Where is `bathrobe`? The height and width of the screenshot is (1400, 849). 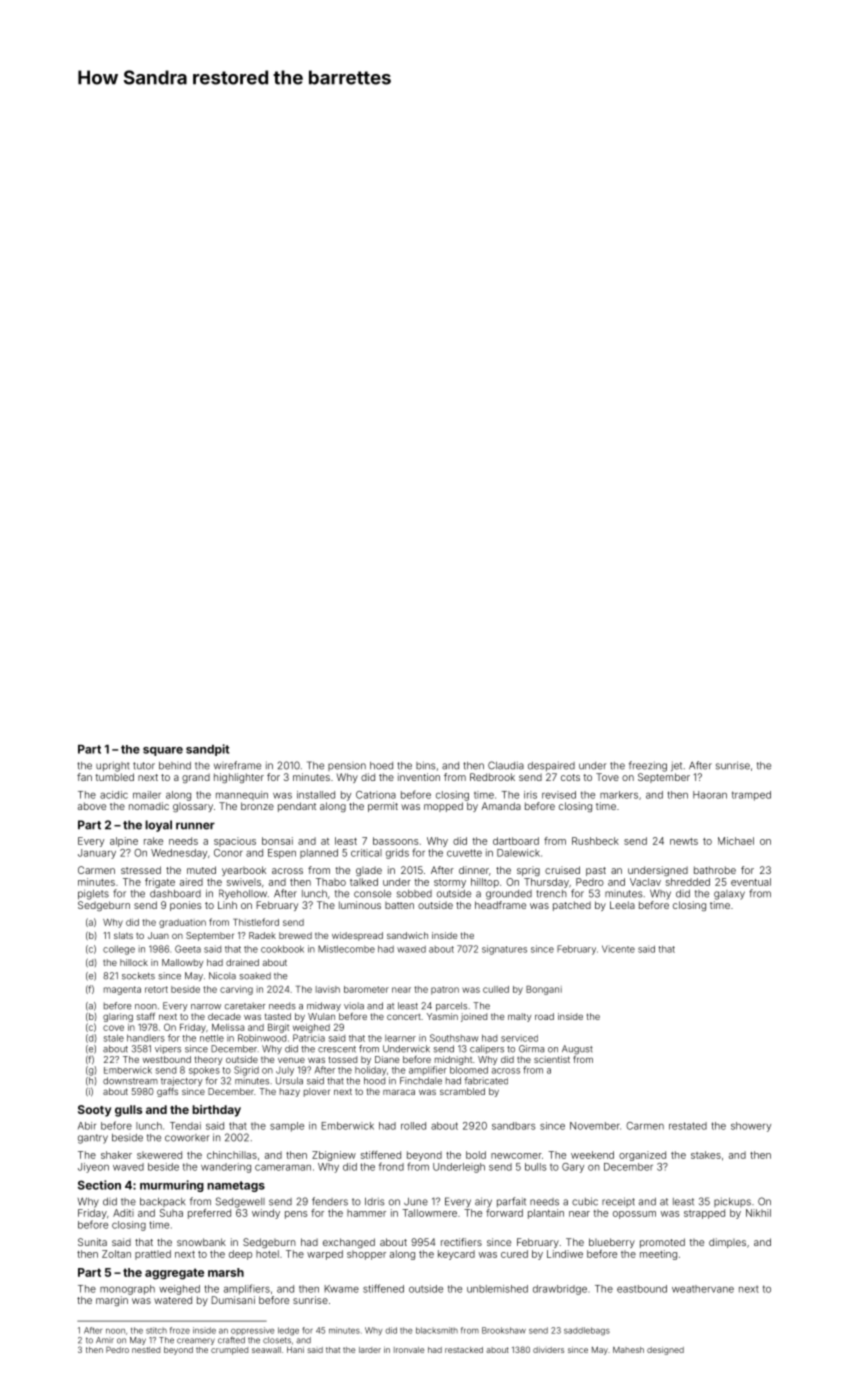 bathrobe is located at coordinates (715, 870).
